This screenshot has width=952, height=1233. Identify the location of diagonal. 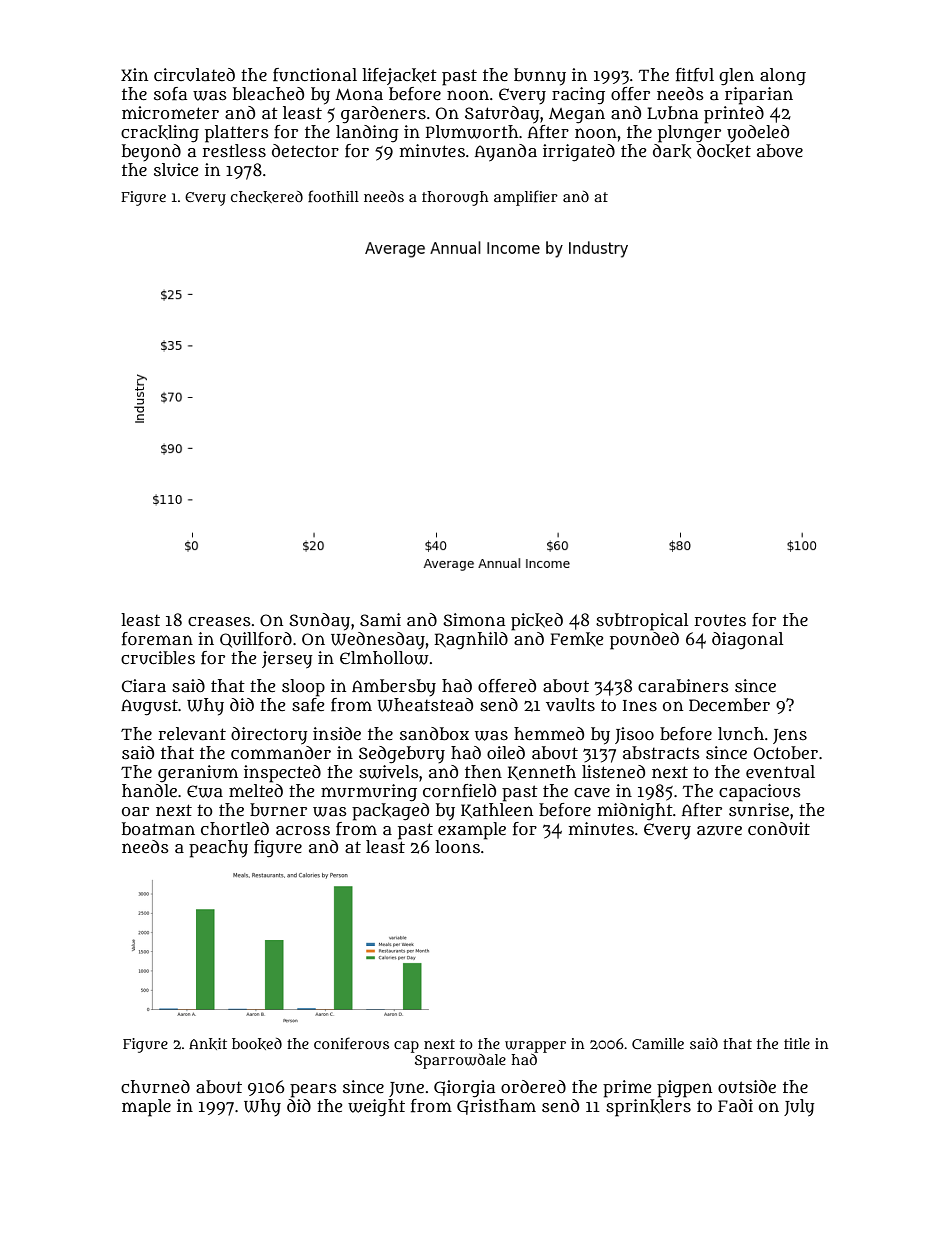
(747, 640).
